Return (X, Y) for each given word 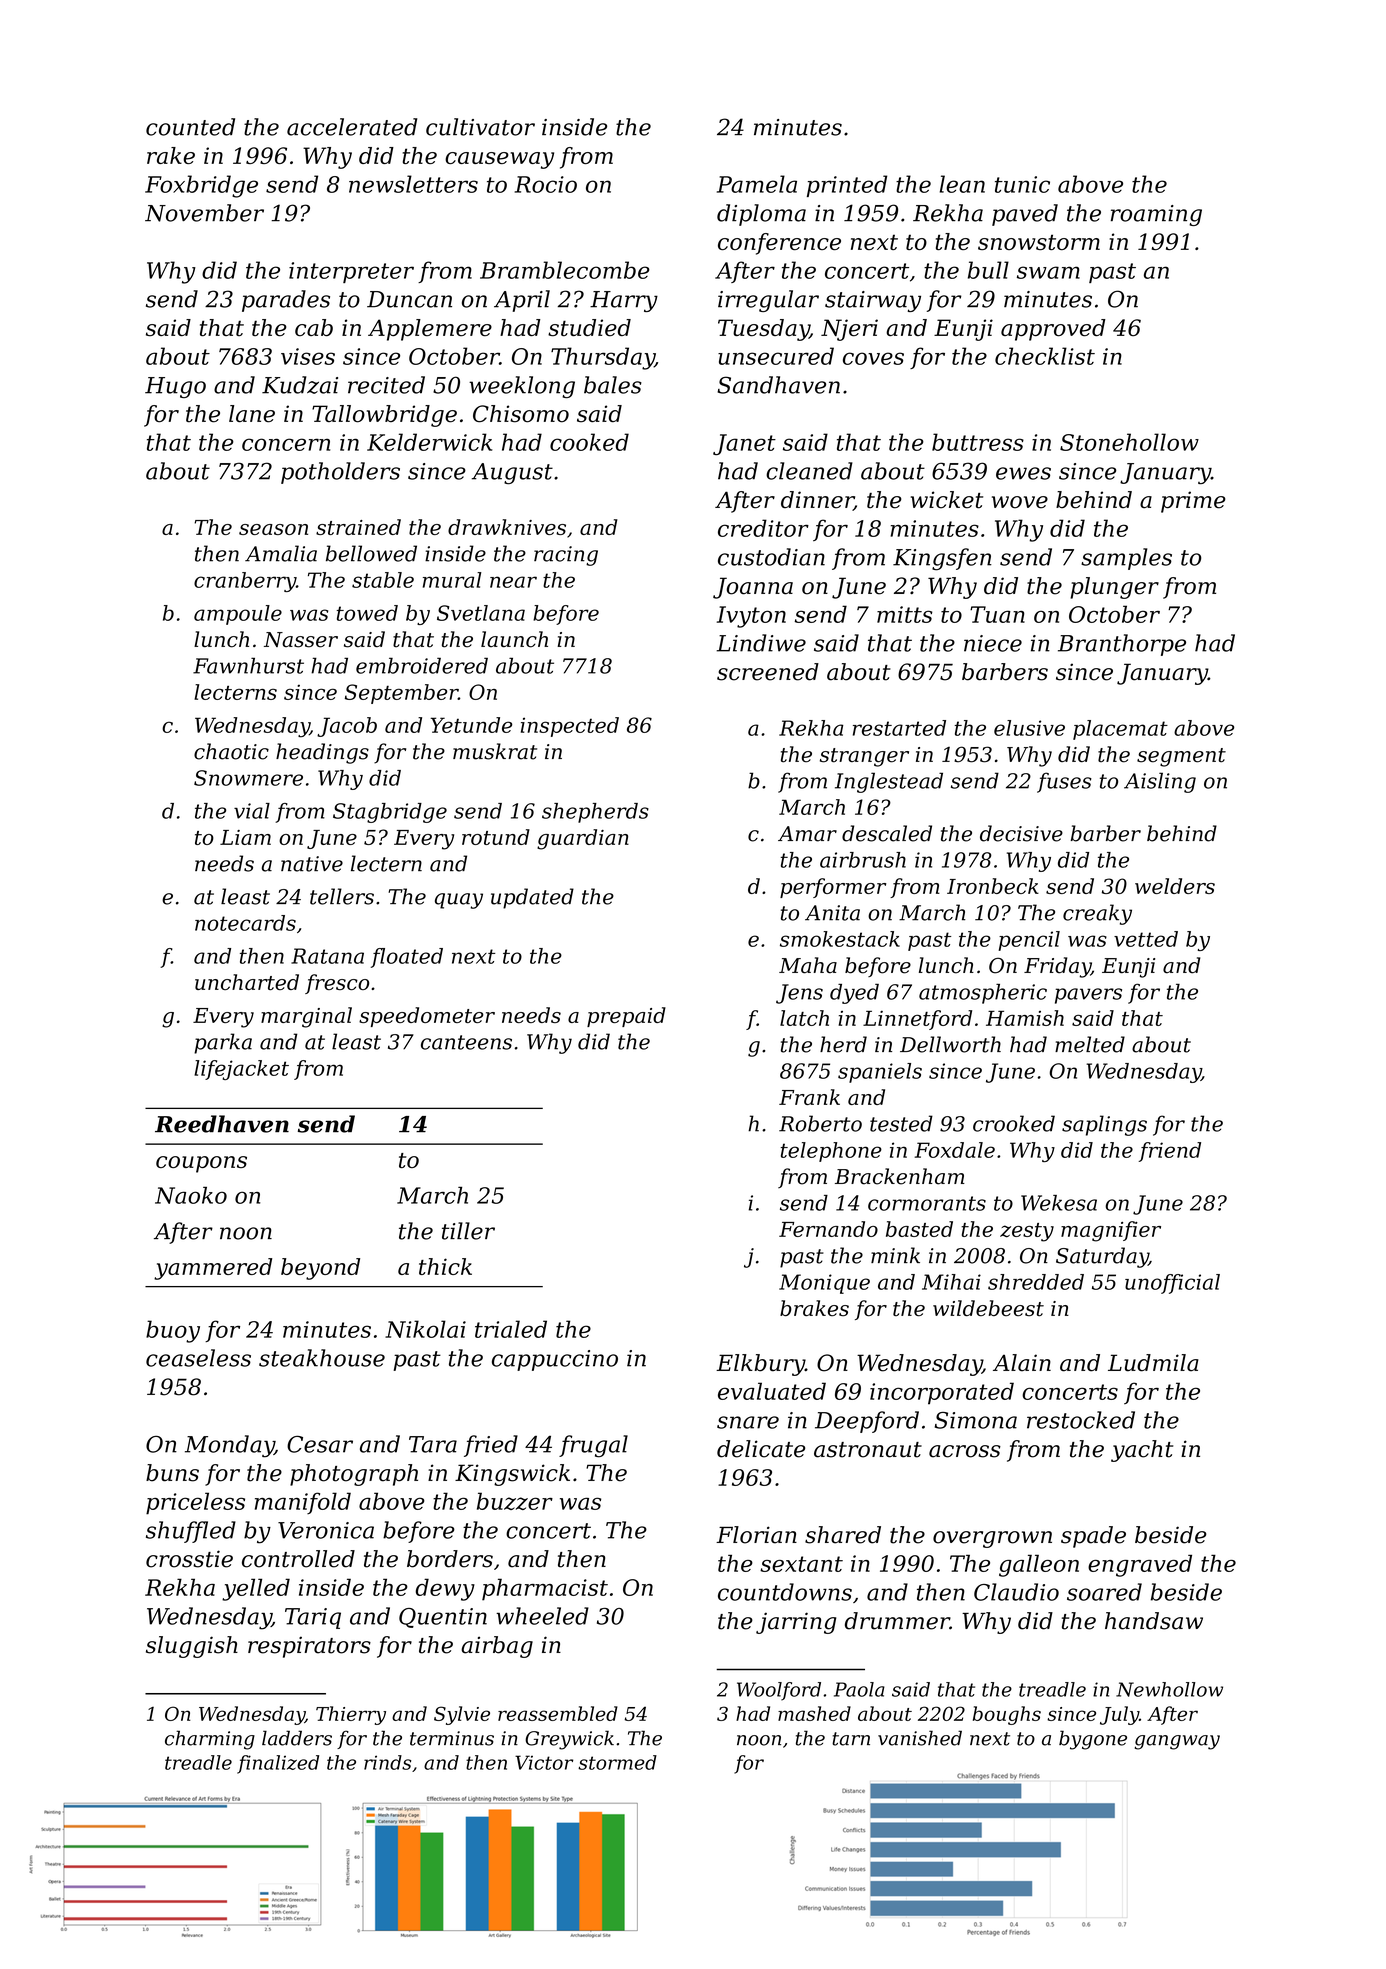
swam (1048, 272)
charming (210, 1740)
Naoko (191, 1195)
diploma (761, 215)
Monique (824, 1284)
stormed (617, 1762)
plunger (1114, 588)
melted (1090, 1044)
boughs (1007, 1715)
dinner (817, 501)
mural (452, 580)
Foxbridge (201, 186)
